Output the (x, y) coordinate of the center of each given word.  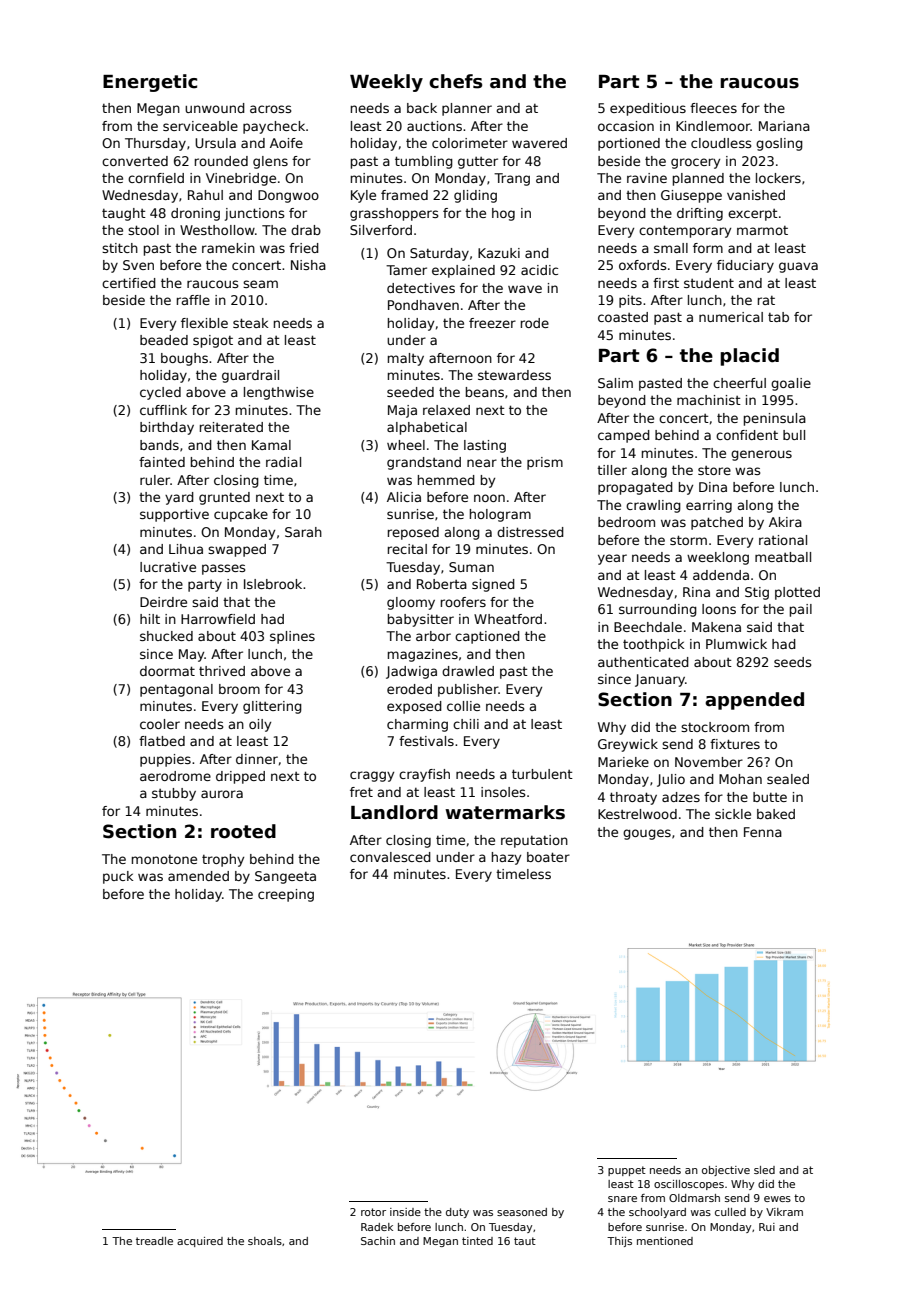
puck (118, 877)
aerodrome (175, 776)
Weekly (386, 83)
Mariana (784, 126)
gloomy (411, 603)
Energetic (150, 83)
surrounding (658, 610)
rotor (373, 1212)
